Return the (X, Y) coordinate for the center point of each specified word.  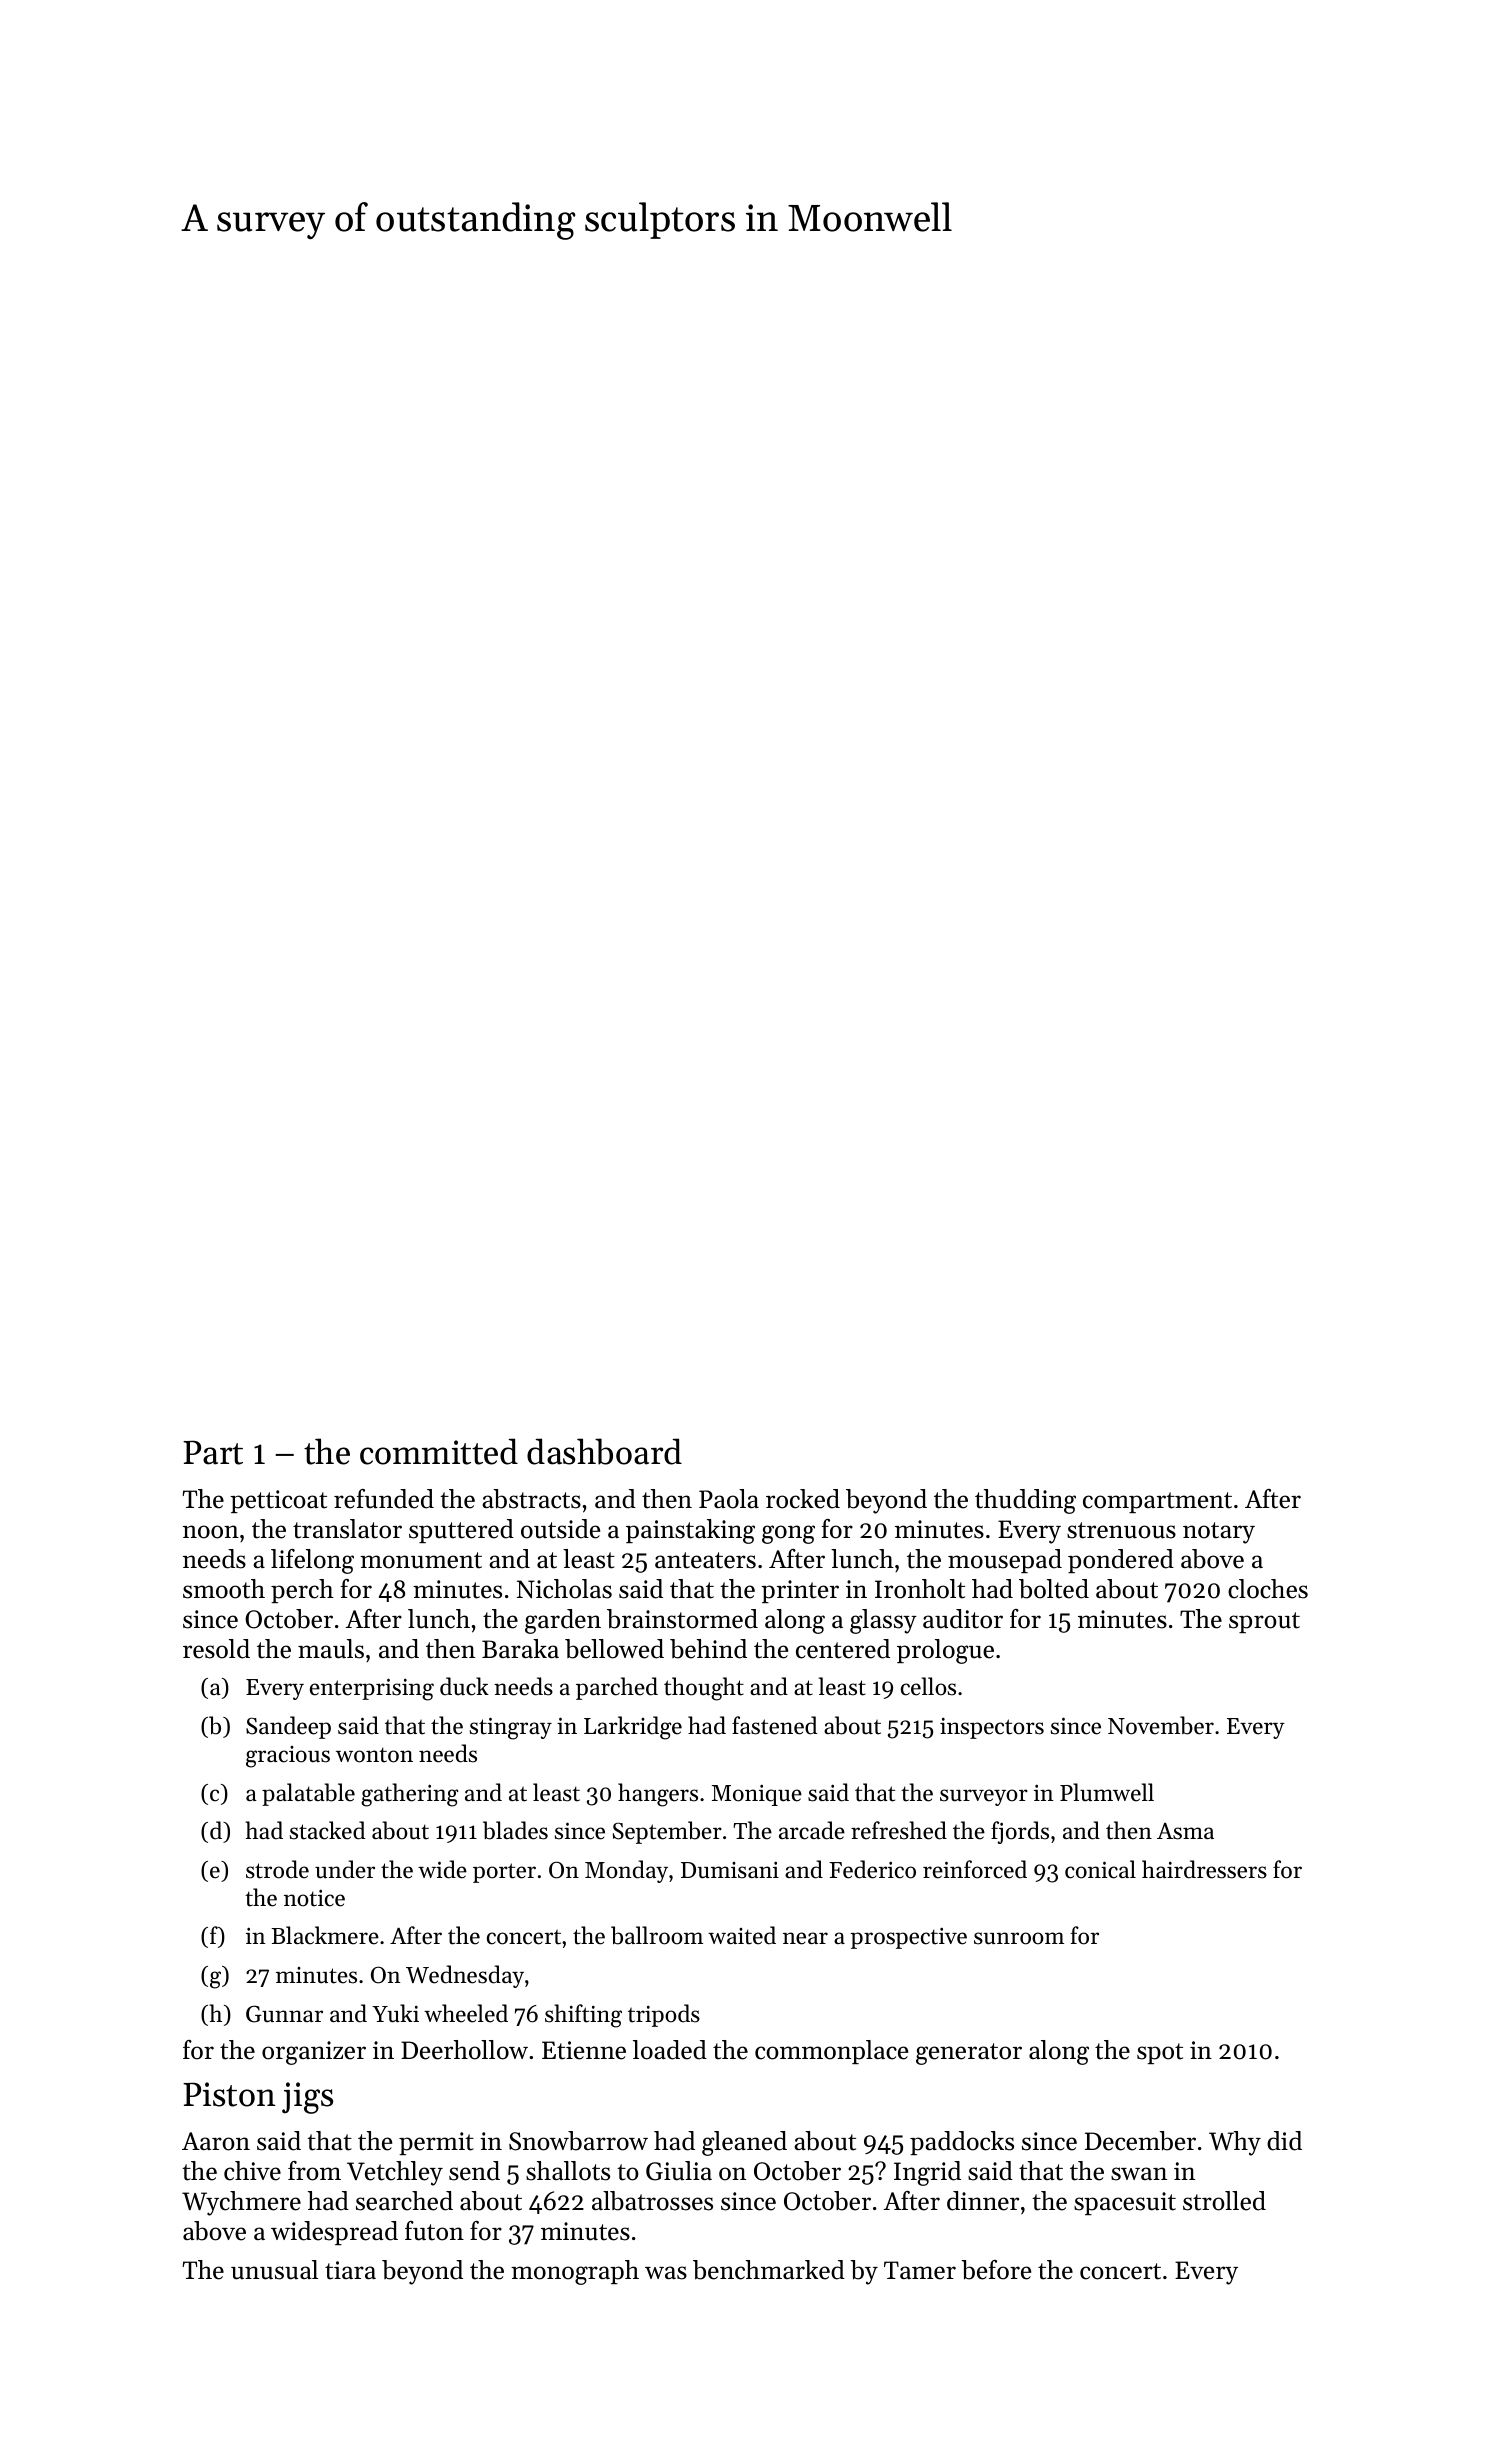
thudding (1025, 1501)
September (667, 1832)
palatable (308, 1794)
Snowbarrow (578, 2141)
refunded (384, 1499)
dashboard (604, 1451)
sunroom (1019, 1938)
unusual (274, 2270)
